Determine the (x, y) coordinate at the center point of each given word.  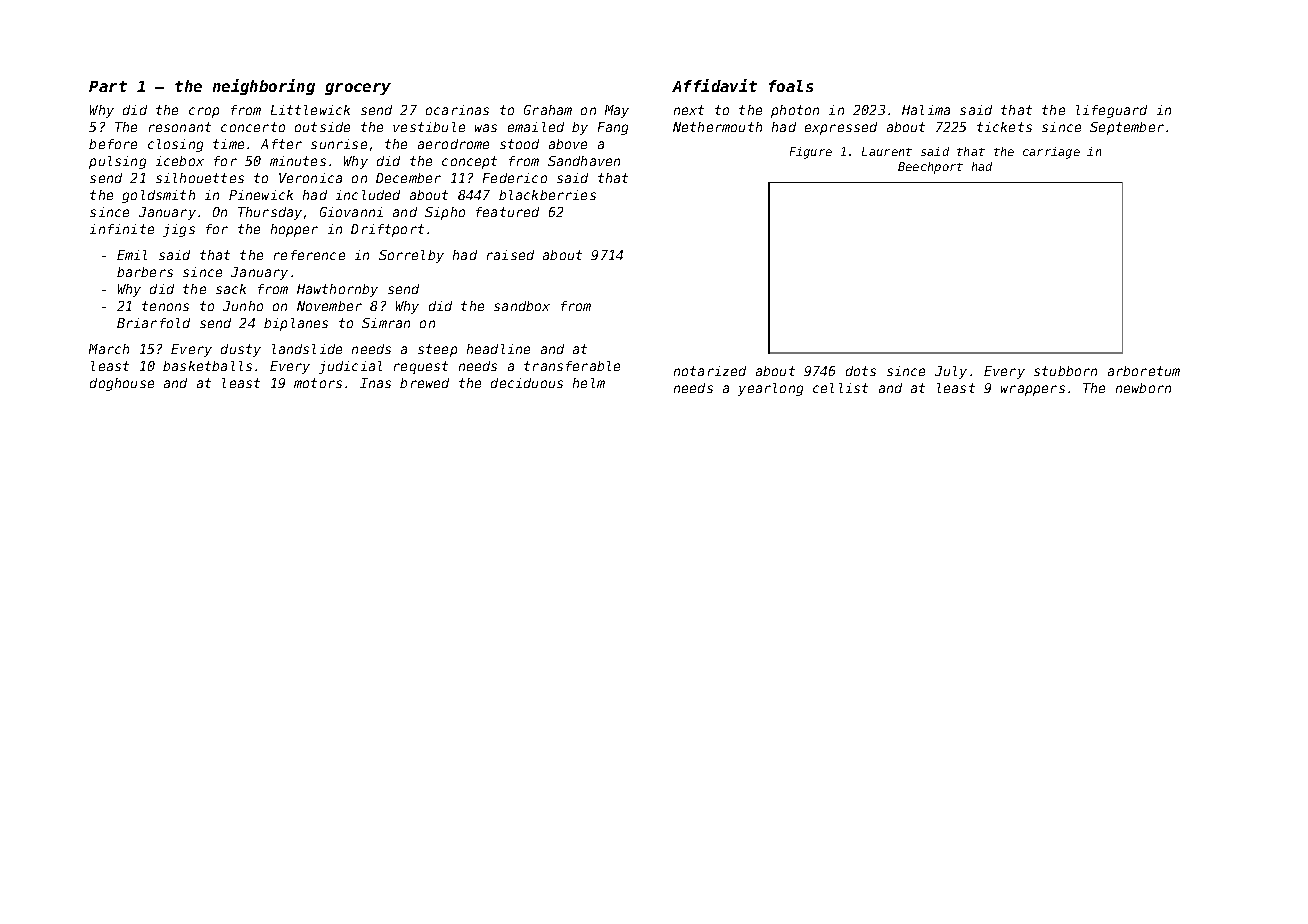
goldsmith (158, 196)
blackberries (547, 195)
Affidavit (714, 85)
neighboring (264, 87)
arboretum (1144, 371)
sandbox (522, 306)
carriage (1051, 153)
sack (231, 289)
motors (318, 383)
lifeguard (1111, 111)
